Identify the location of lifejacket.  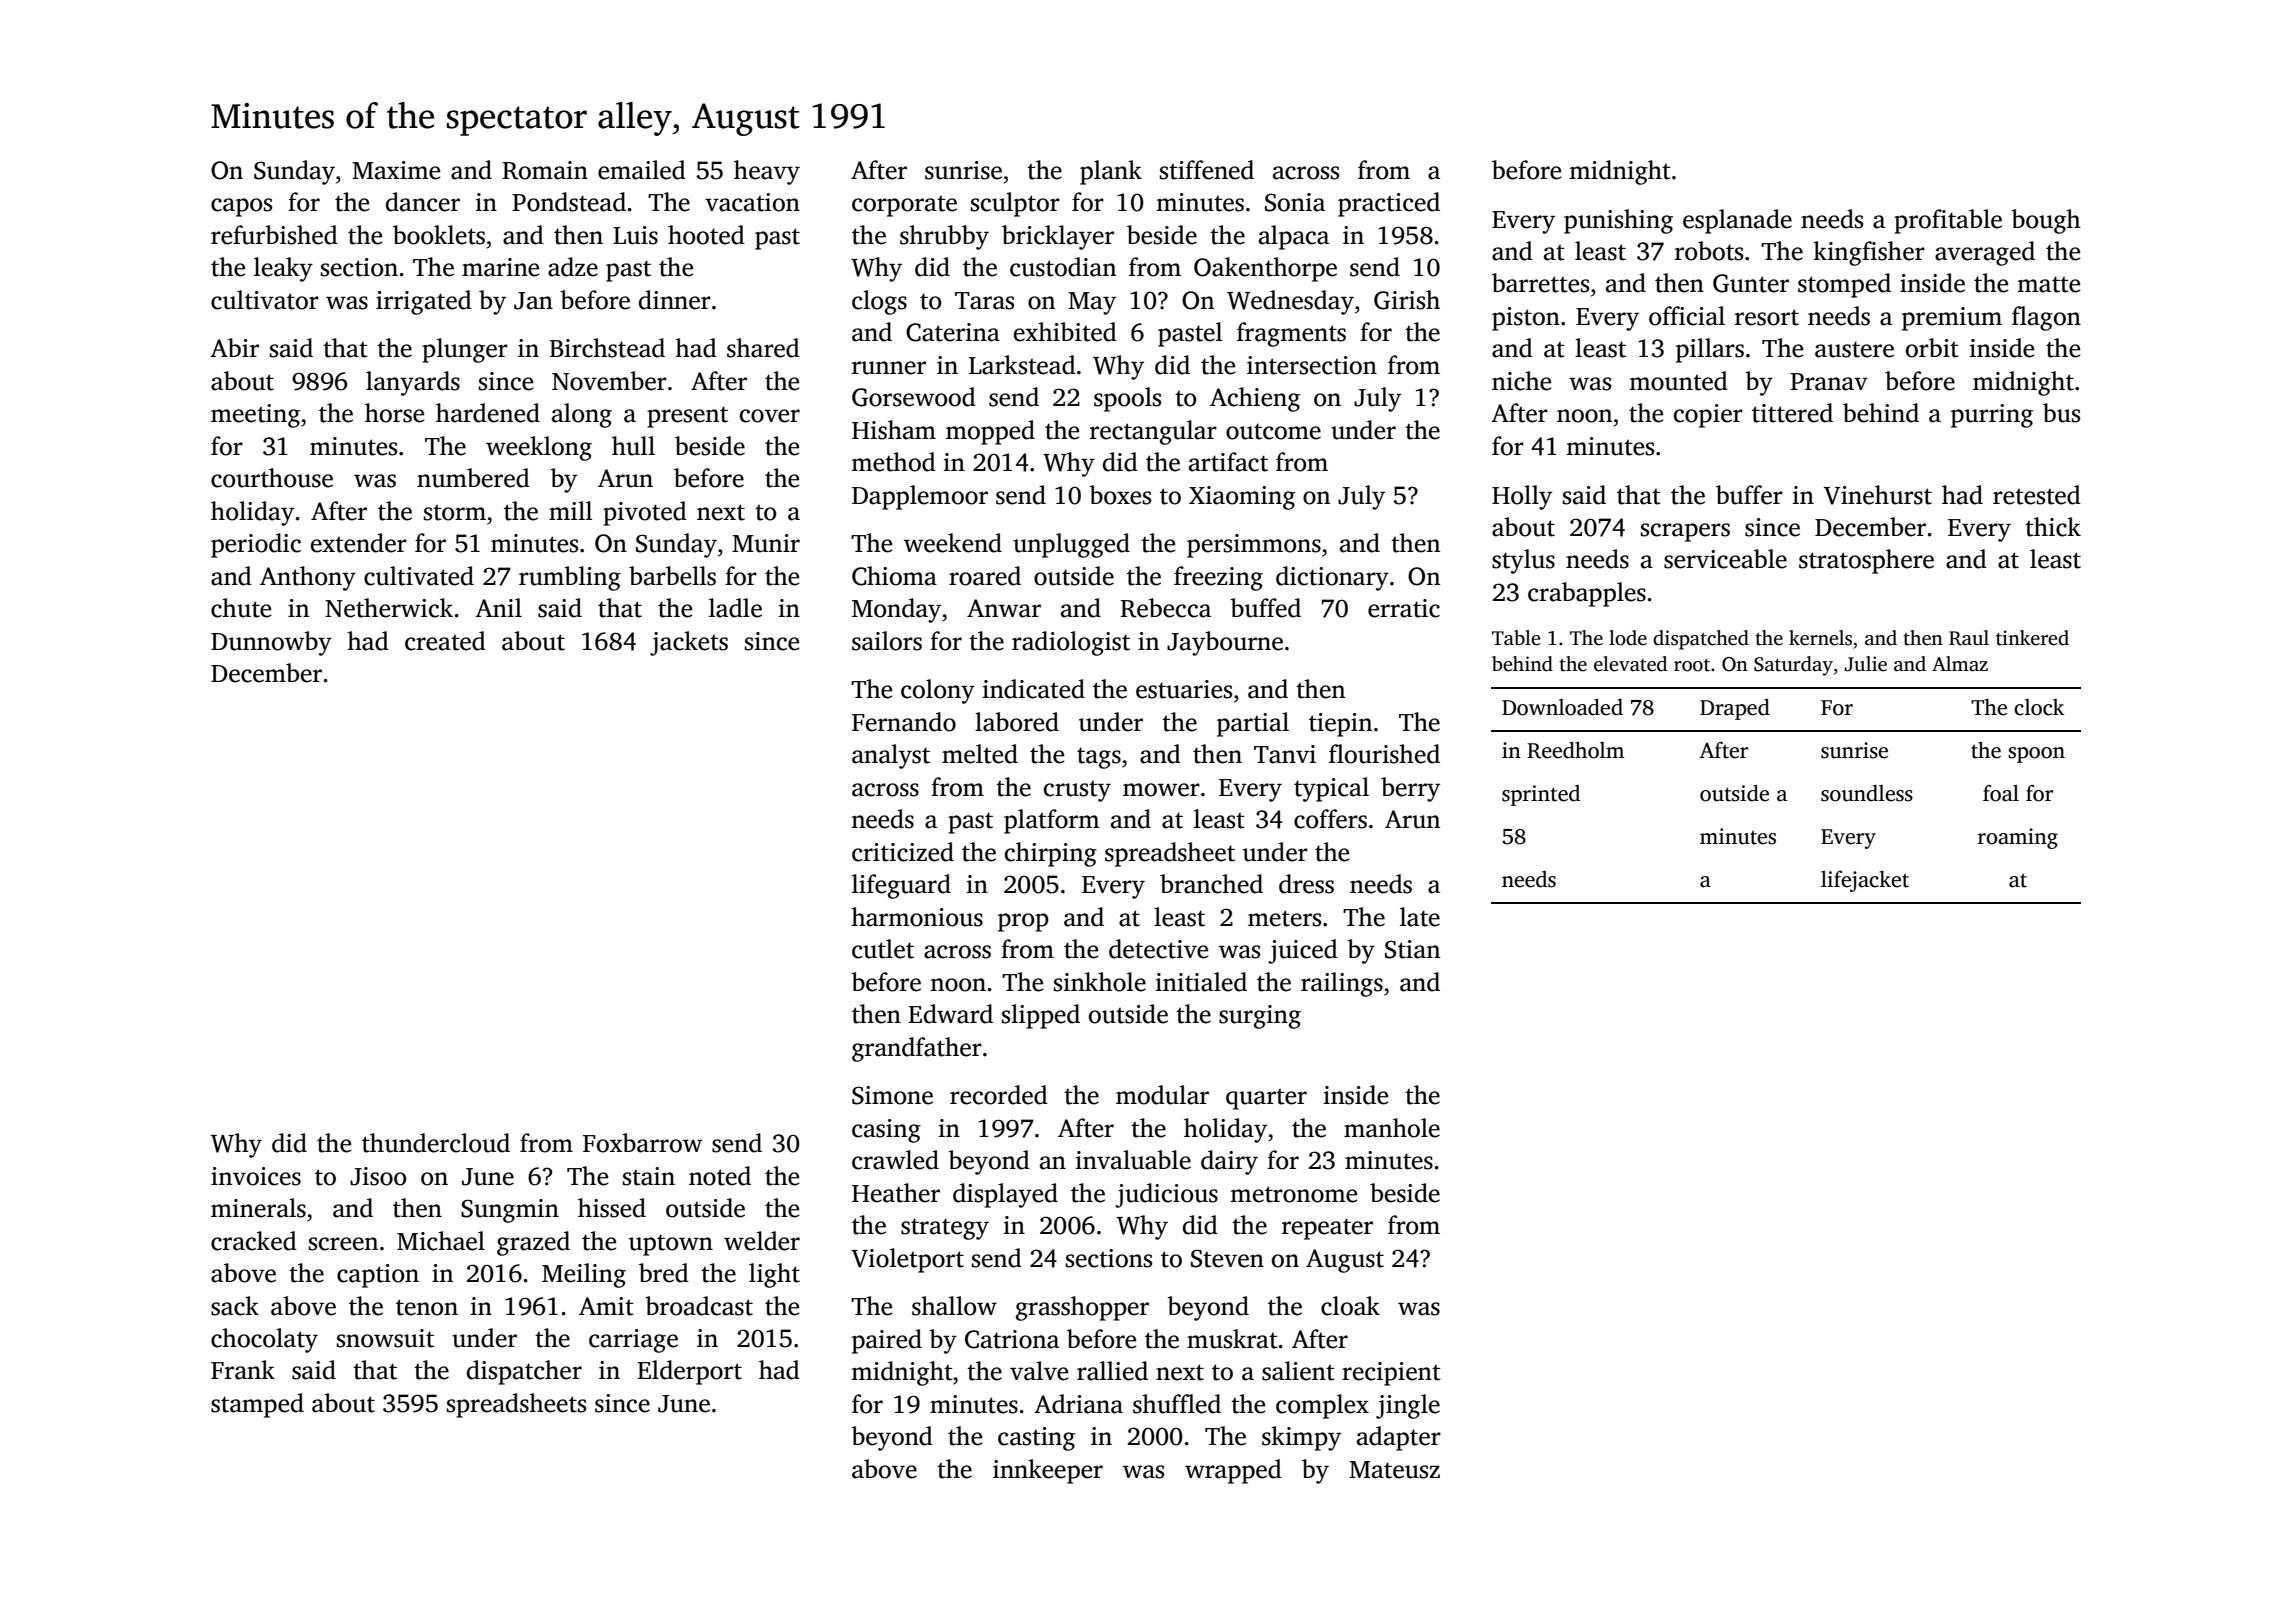
(1865, 881).
